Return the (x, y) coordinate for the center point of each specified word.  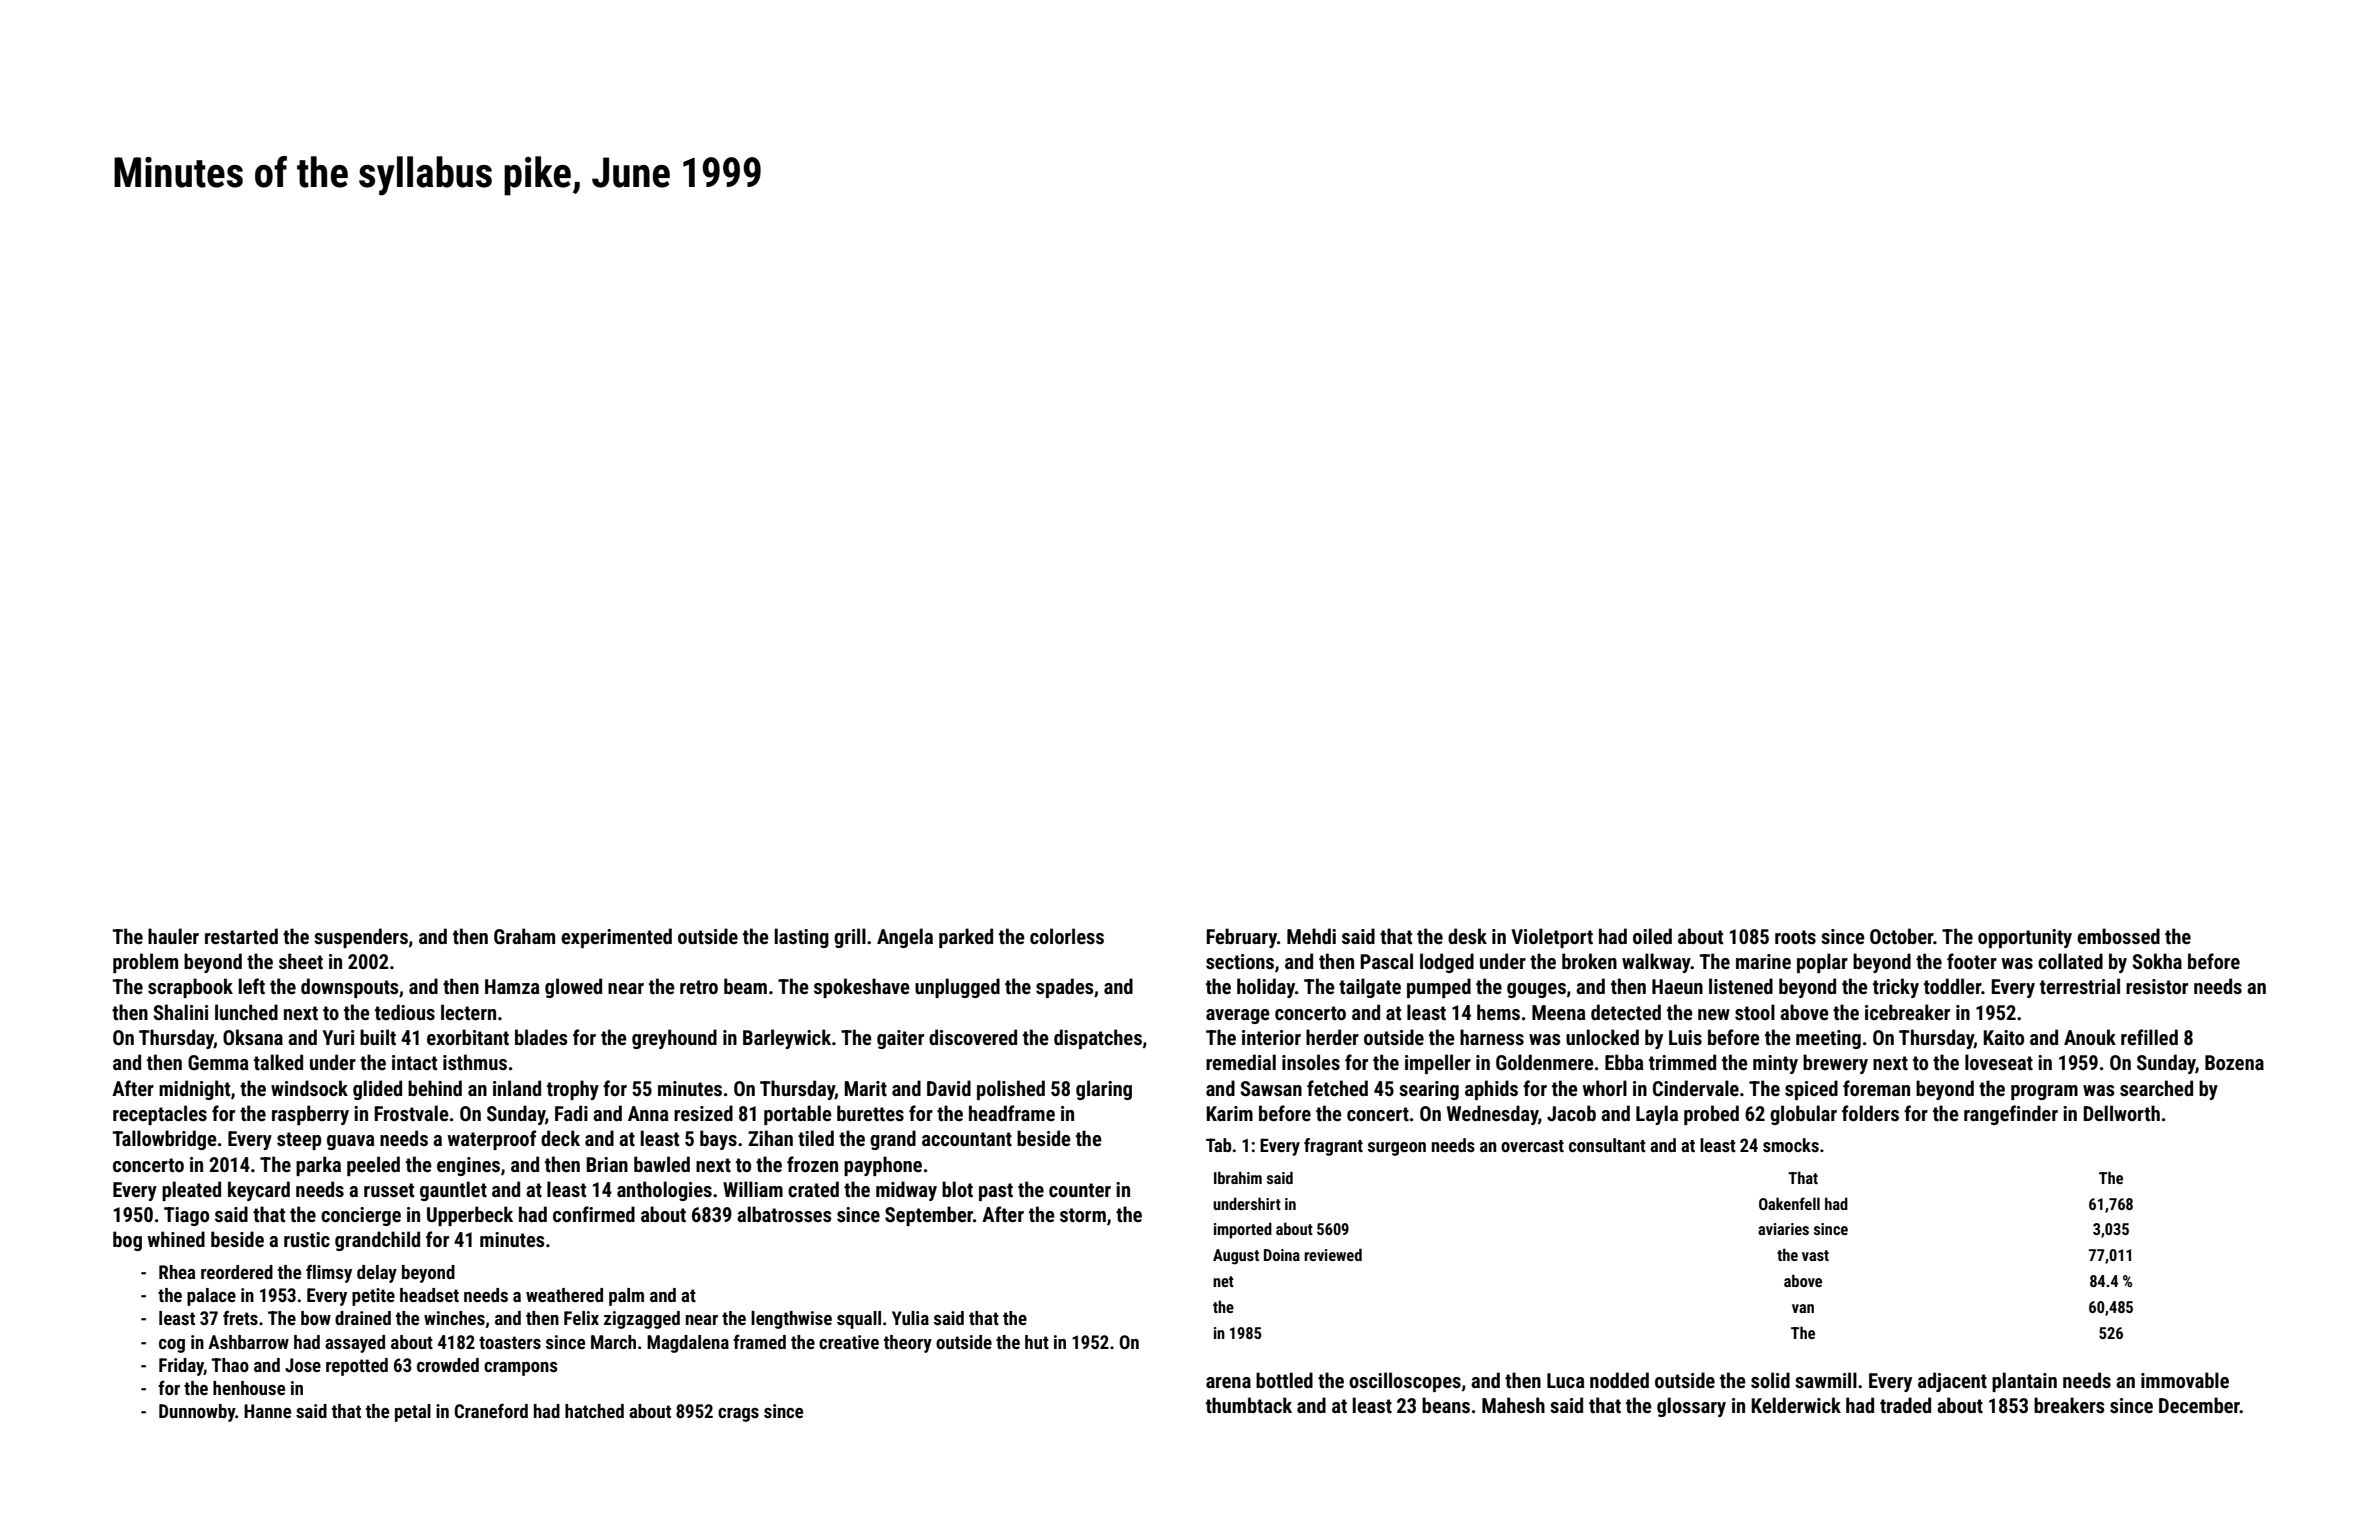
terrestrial (2080, 986)
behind (435, 1088)
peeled (373, 1166)
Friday (181, 1367)
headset (429, 1295)
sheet (301, 961)
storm (1083, 1215)
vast (1815, 1255)
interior (1271, 1037)
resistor (2157, 986)
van (1803, 1308)
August (1236, 1257)
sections (1240, 961)
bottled (1284, 1380)
